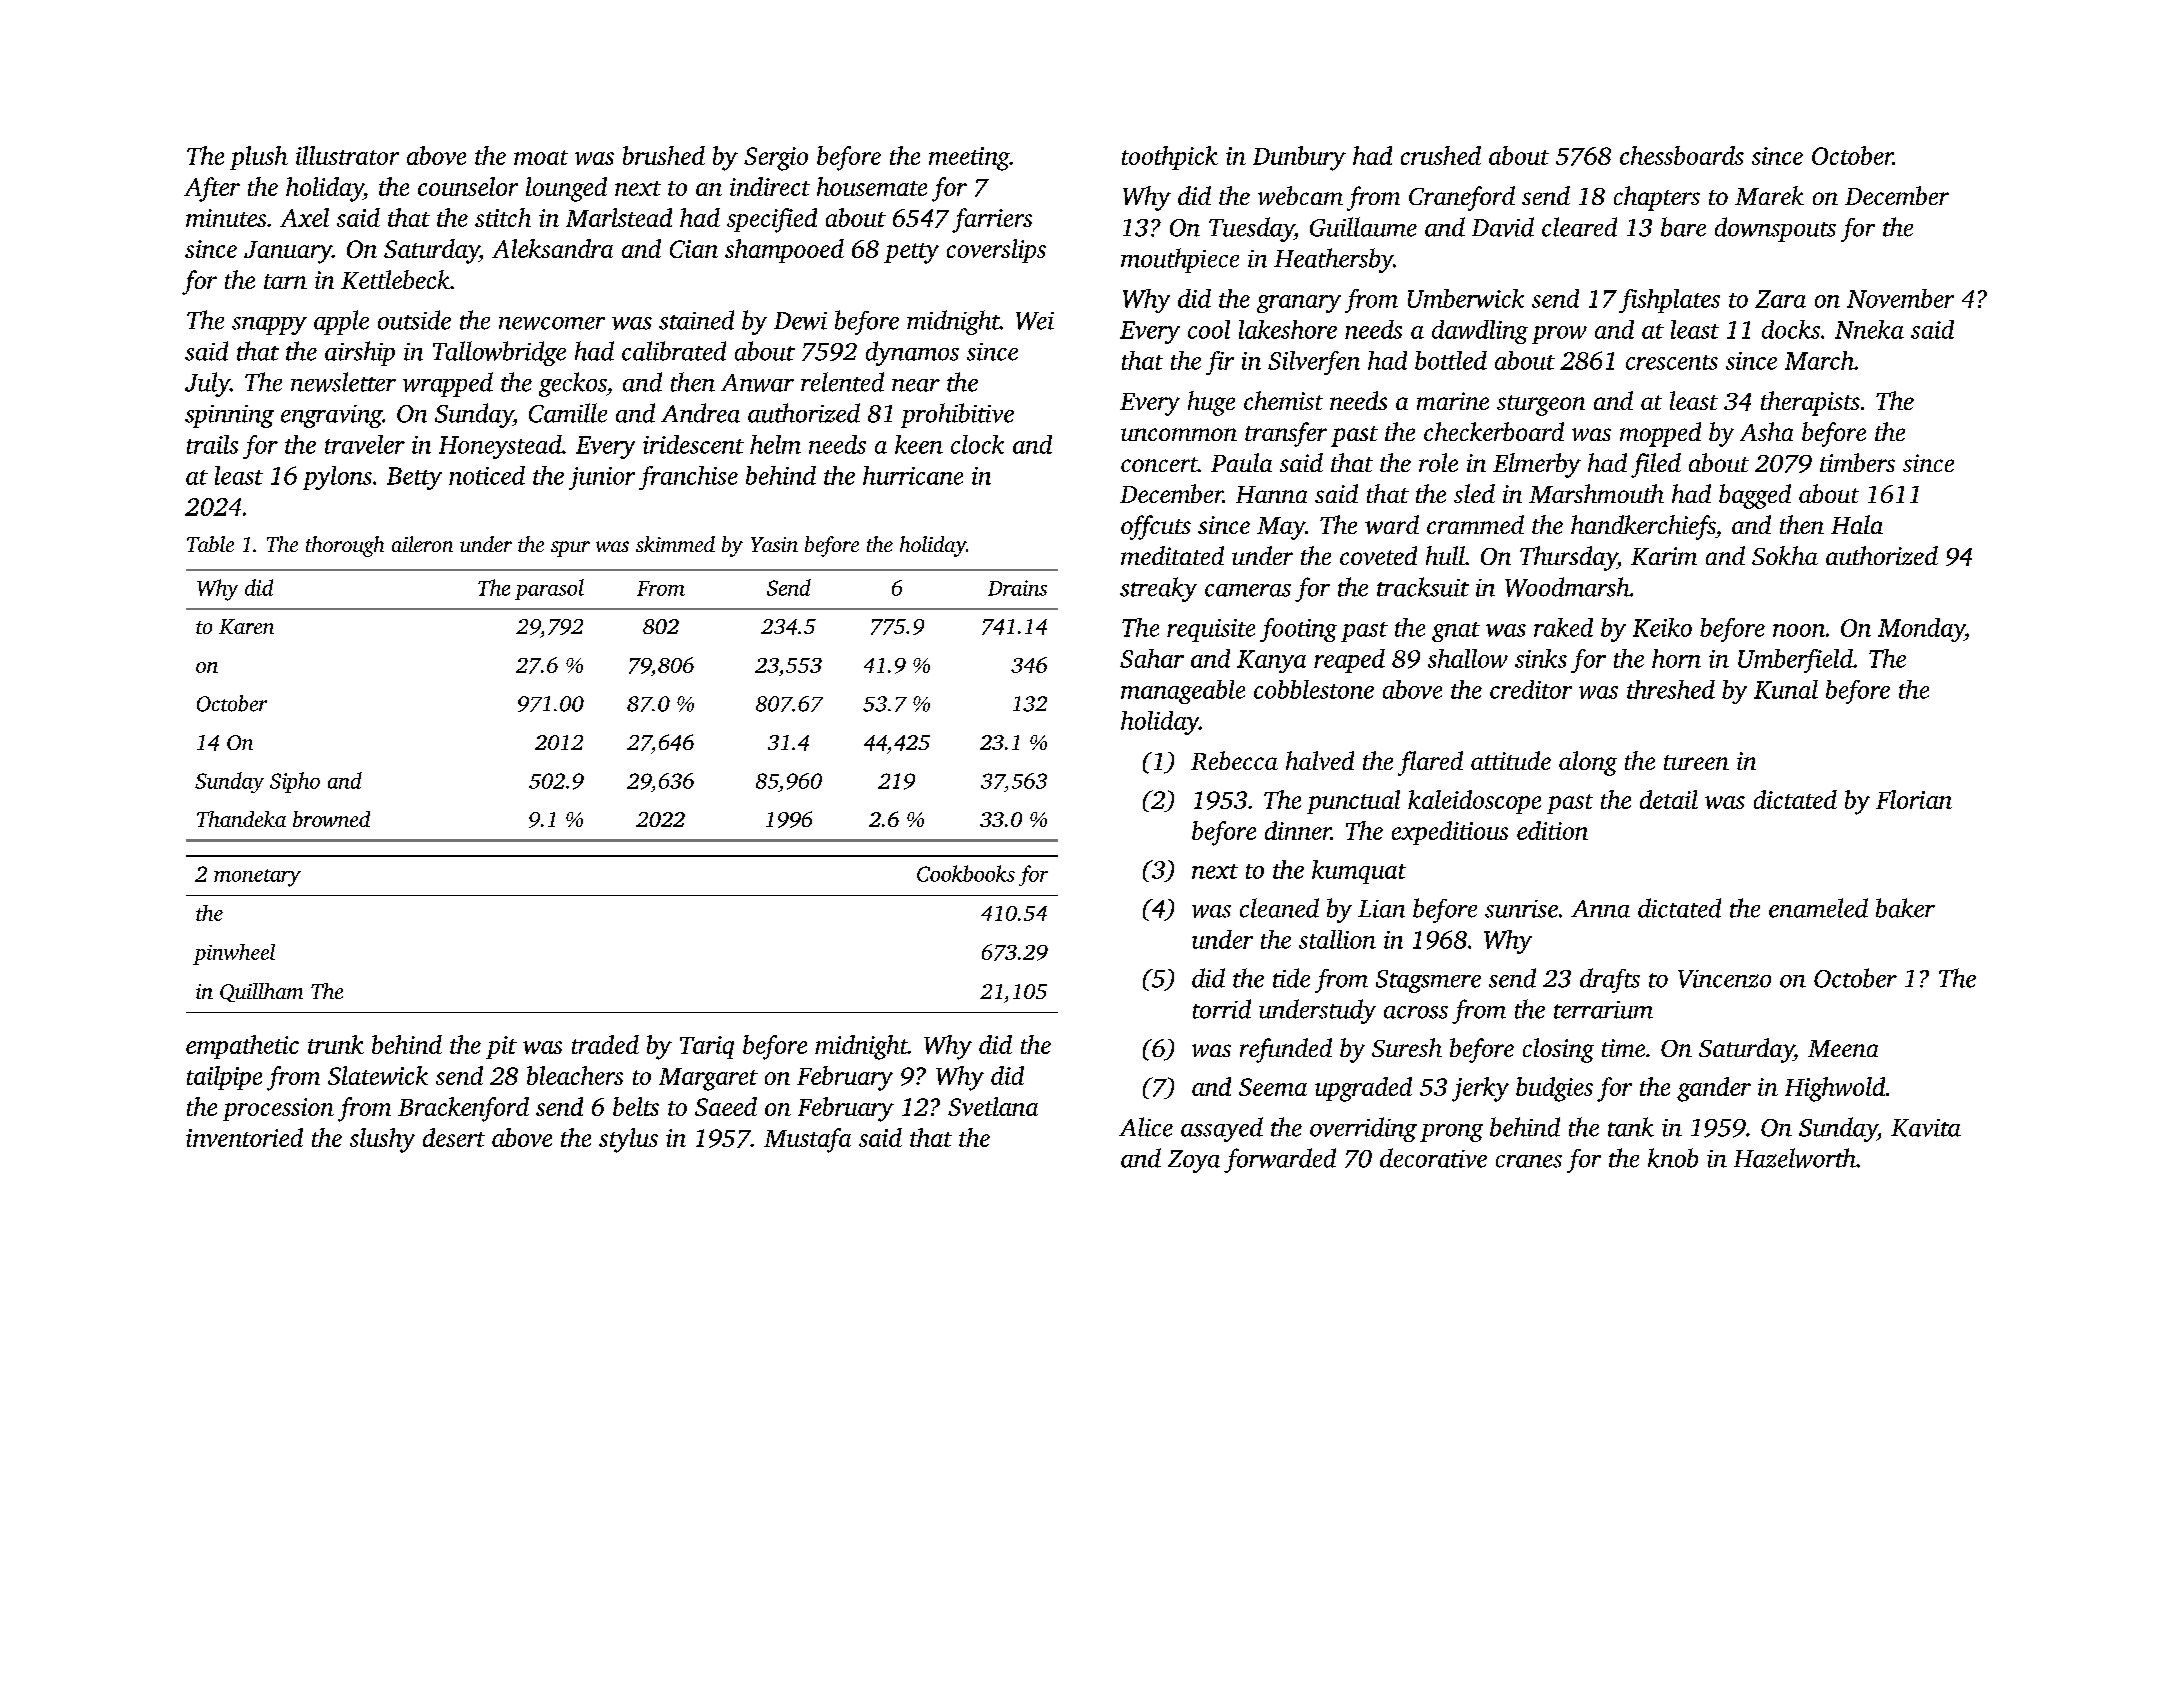 This screenshot has width=2178, height=1683. What do you see at coordinates (1818, 908) in the screenshot?
I see `enameled` at bounding box center [1818, 908].
